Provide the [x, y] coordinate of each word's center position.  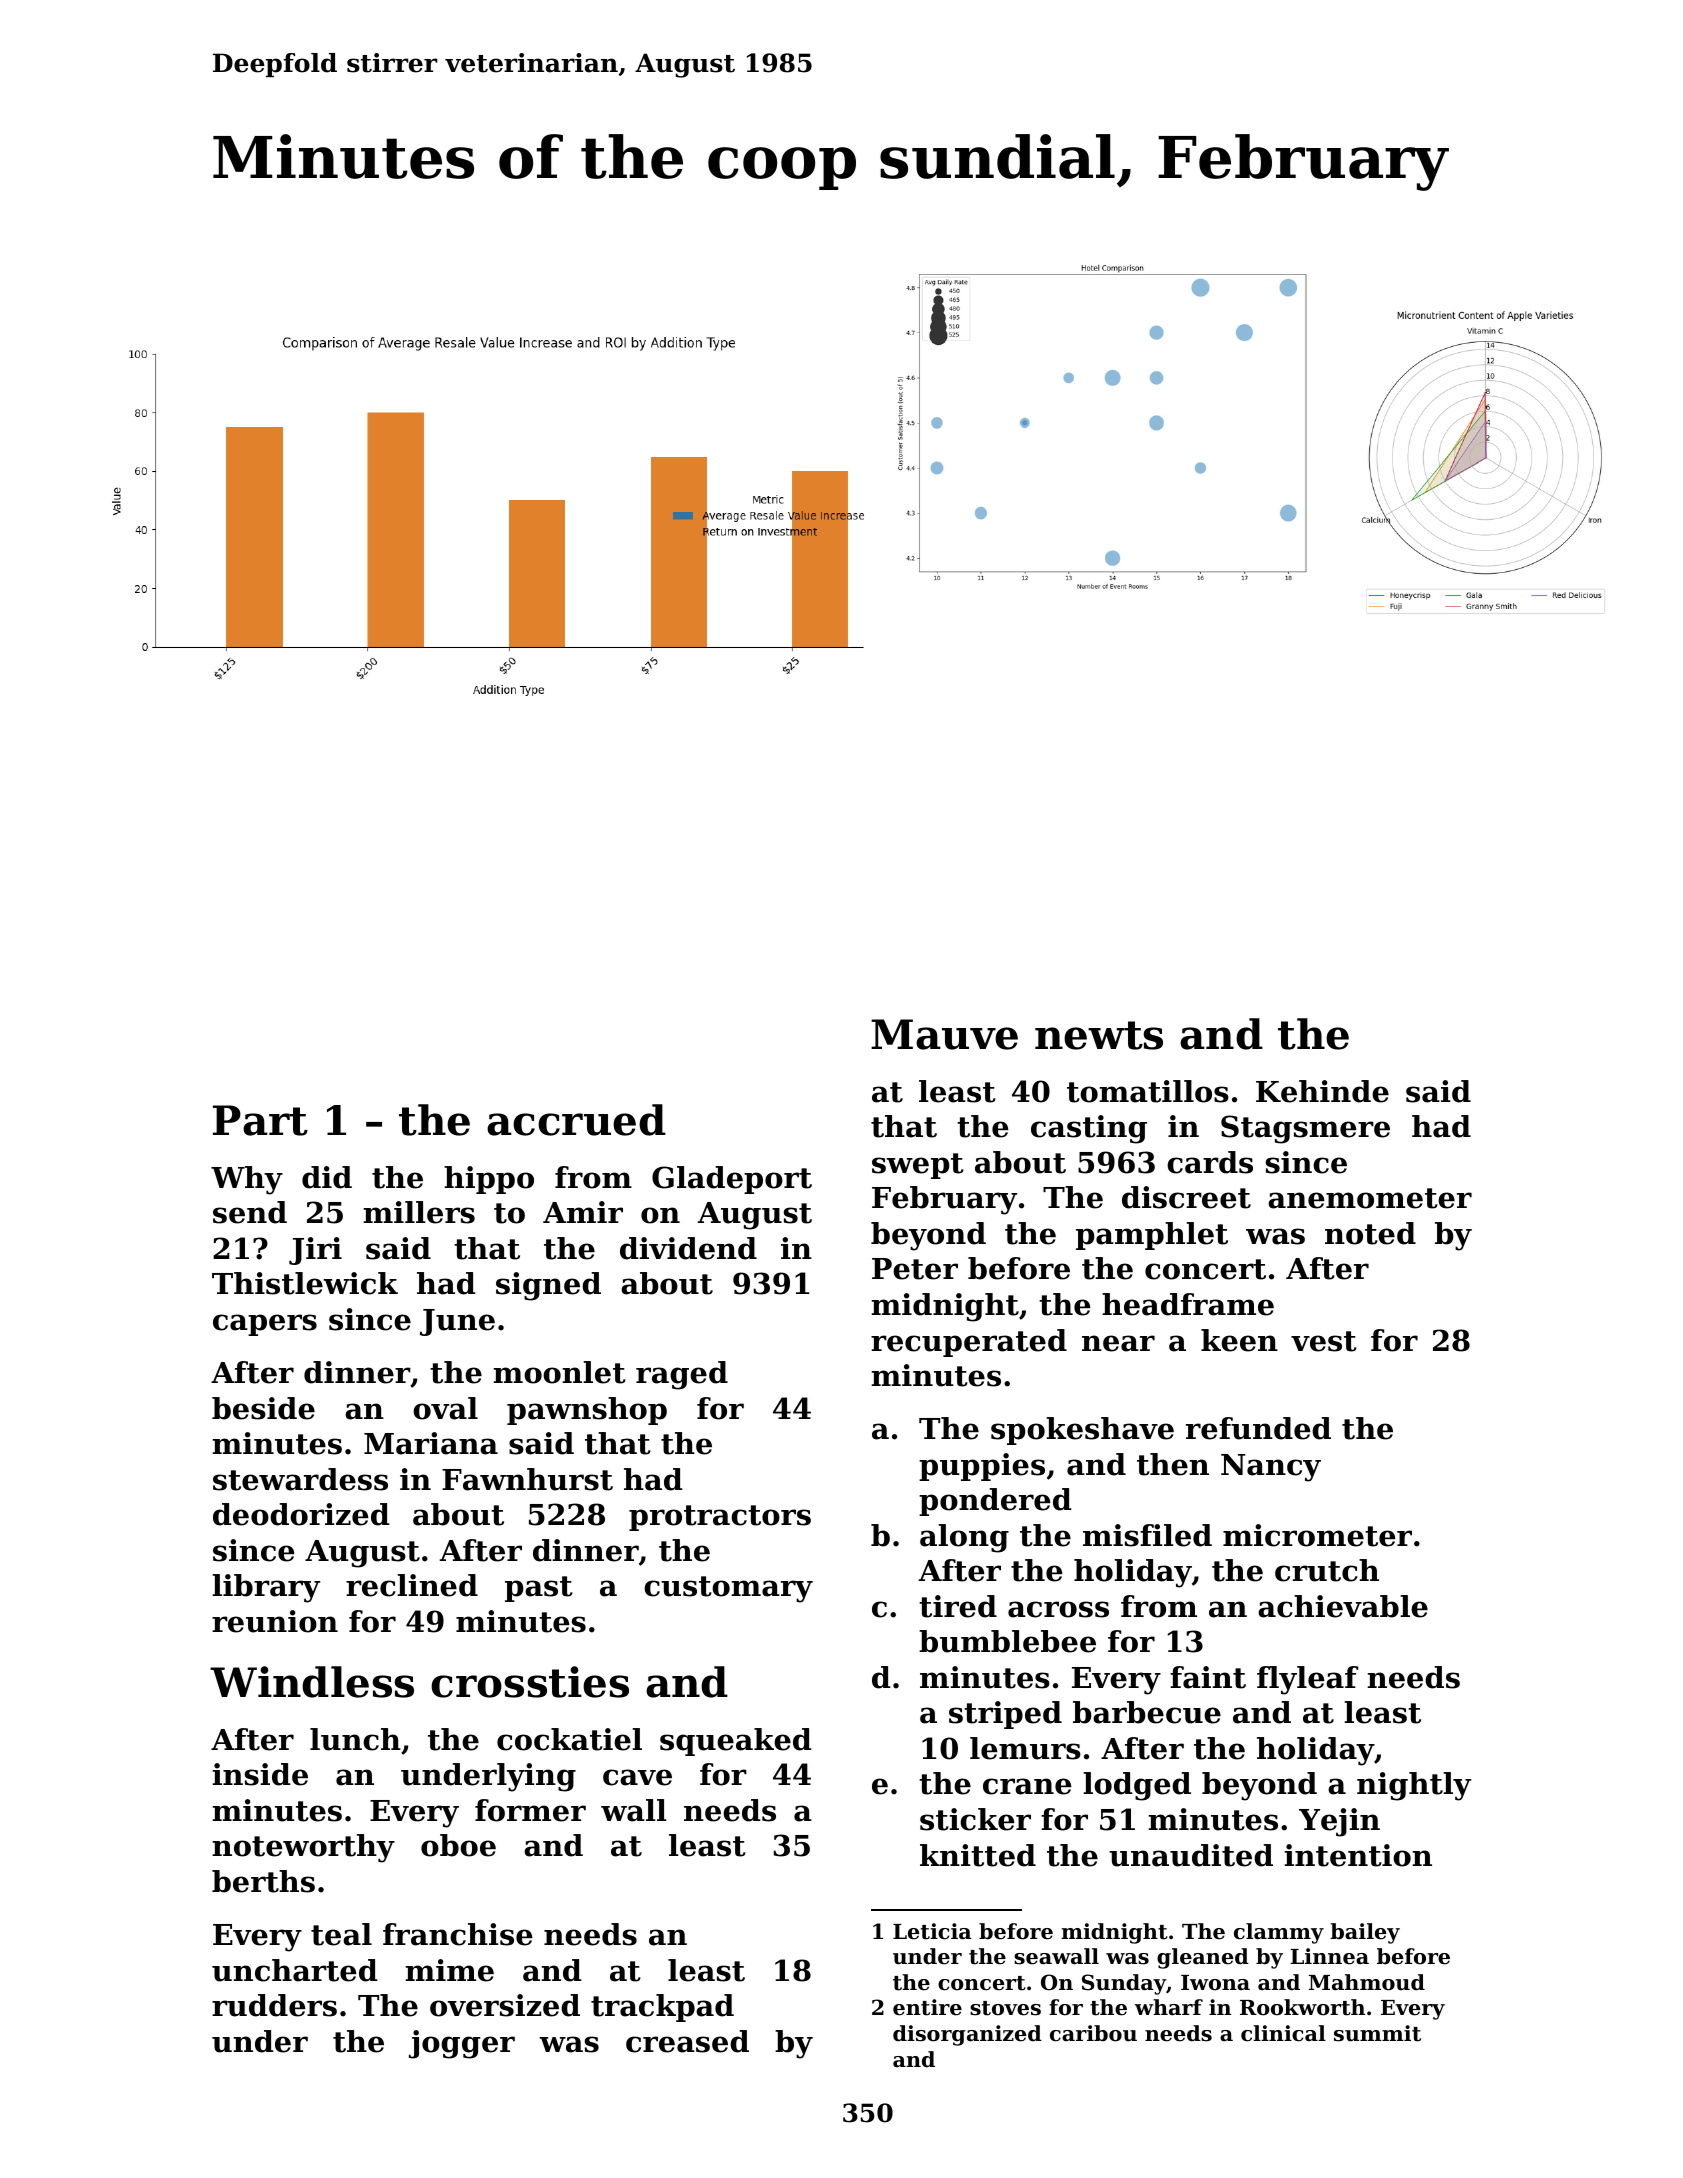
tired [958, 1606]
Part [260, 1120]
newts [1099, 1035]
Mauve [944, 1034]
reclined [412, 1585]
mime [449, 1970]
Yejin [1339, 1822]
